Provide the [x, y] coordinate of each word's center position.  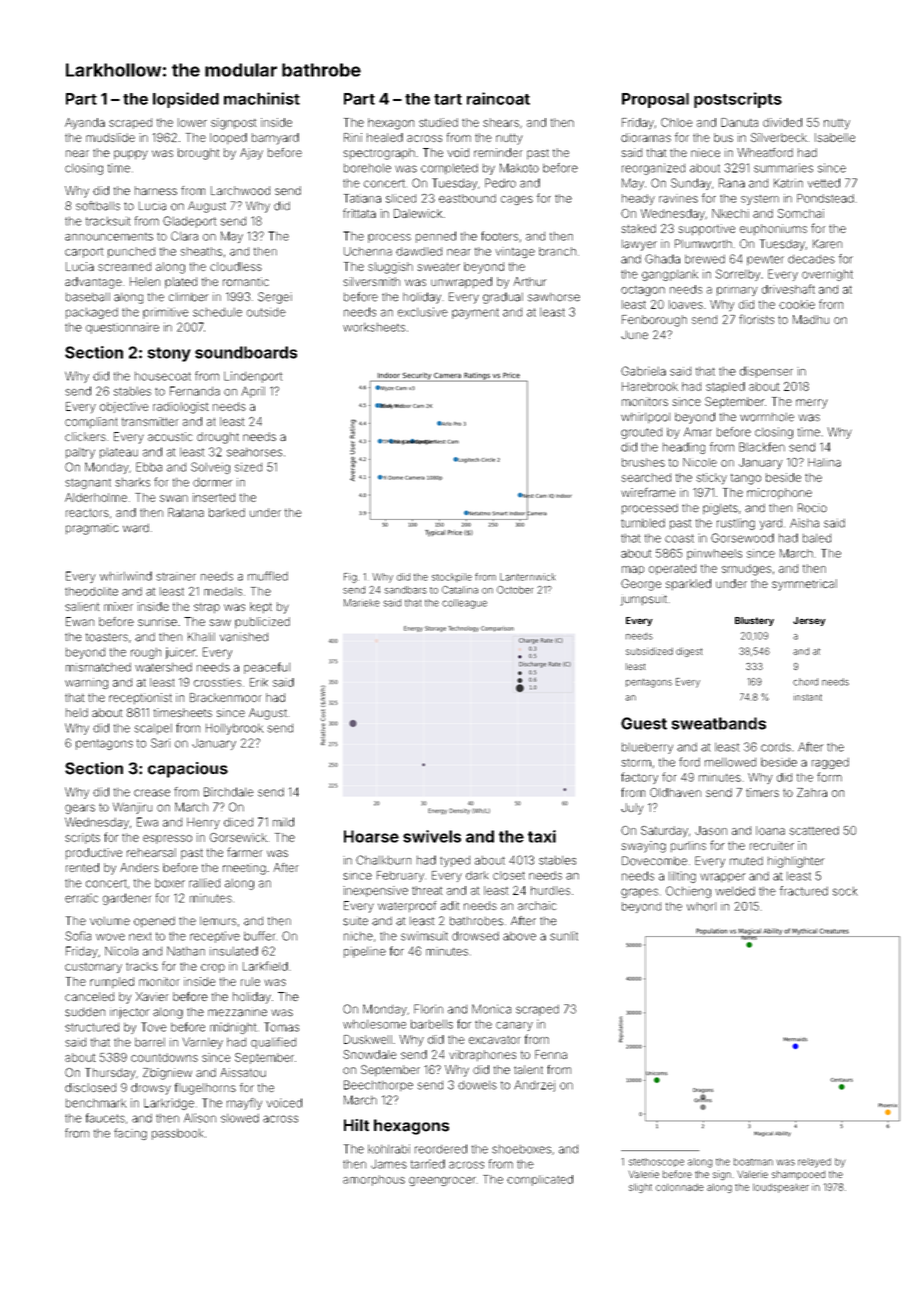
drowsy [151, 1089]
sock [845, 891]
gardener [127, 899]
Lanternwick [528, 577]
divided [782, 122]
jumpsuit [644, 600]
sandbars [405, 590]
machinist [262, 98]
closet [509, 875]
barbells [432, 1024]
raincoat [498, 98]
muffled [268, 576]
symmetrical [804, 585]
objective [124, 407]
